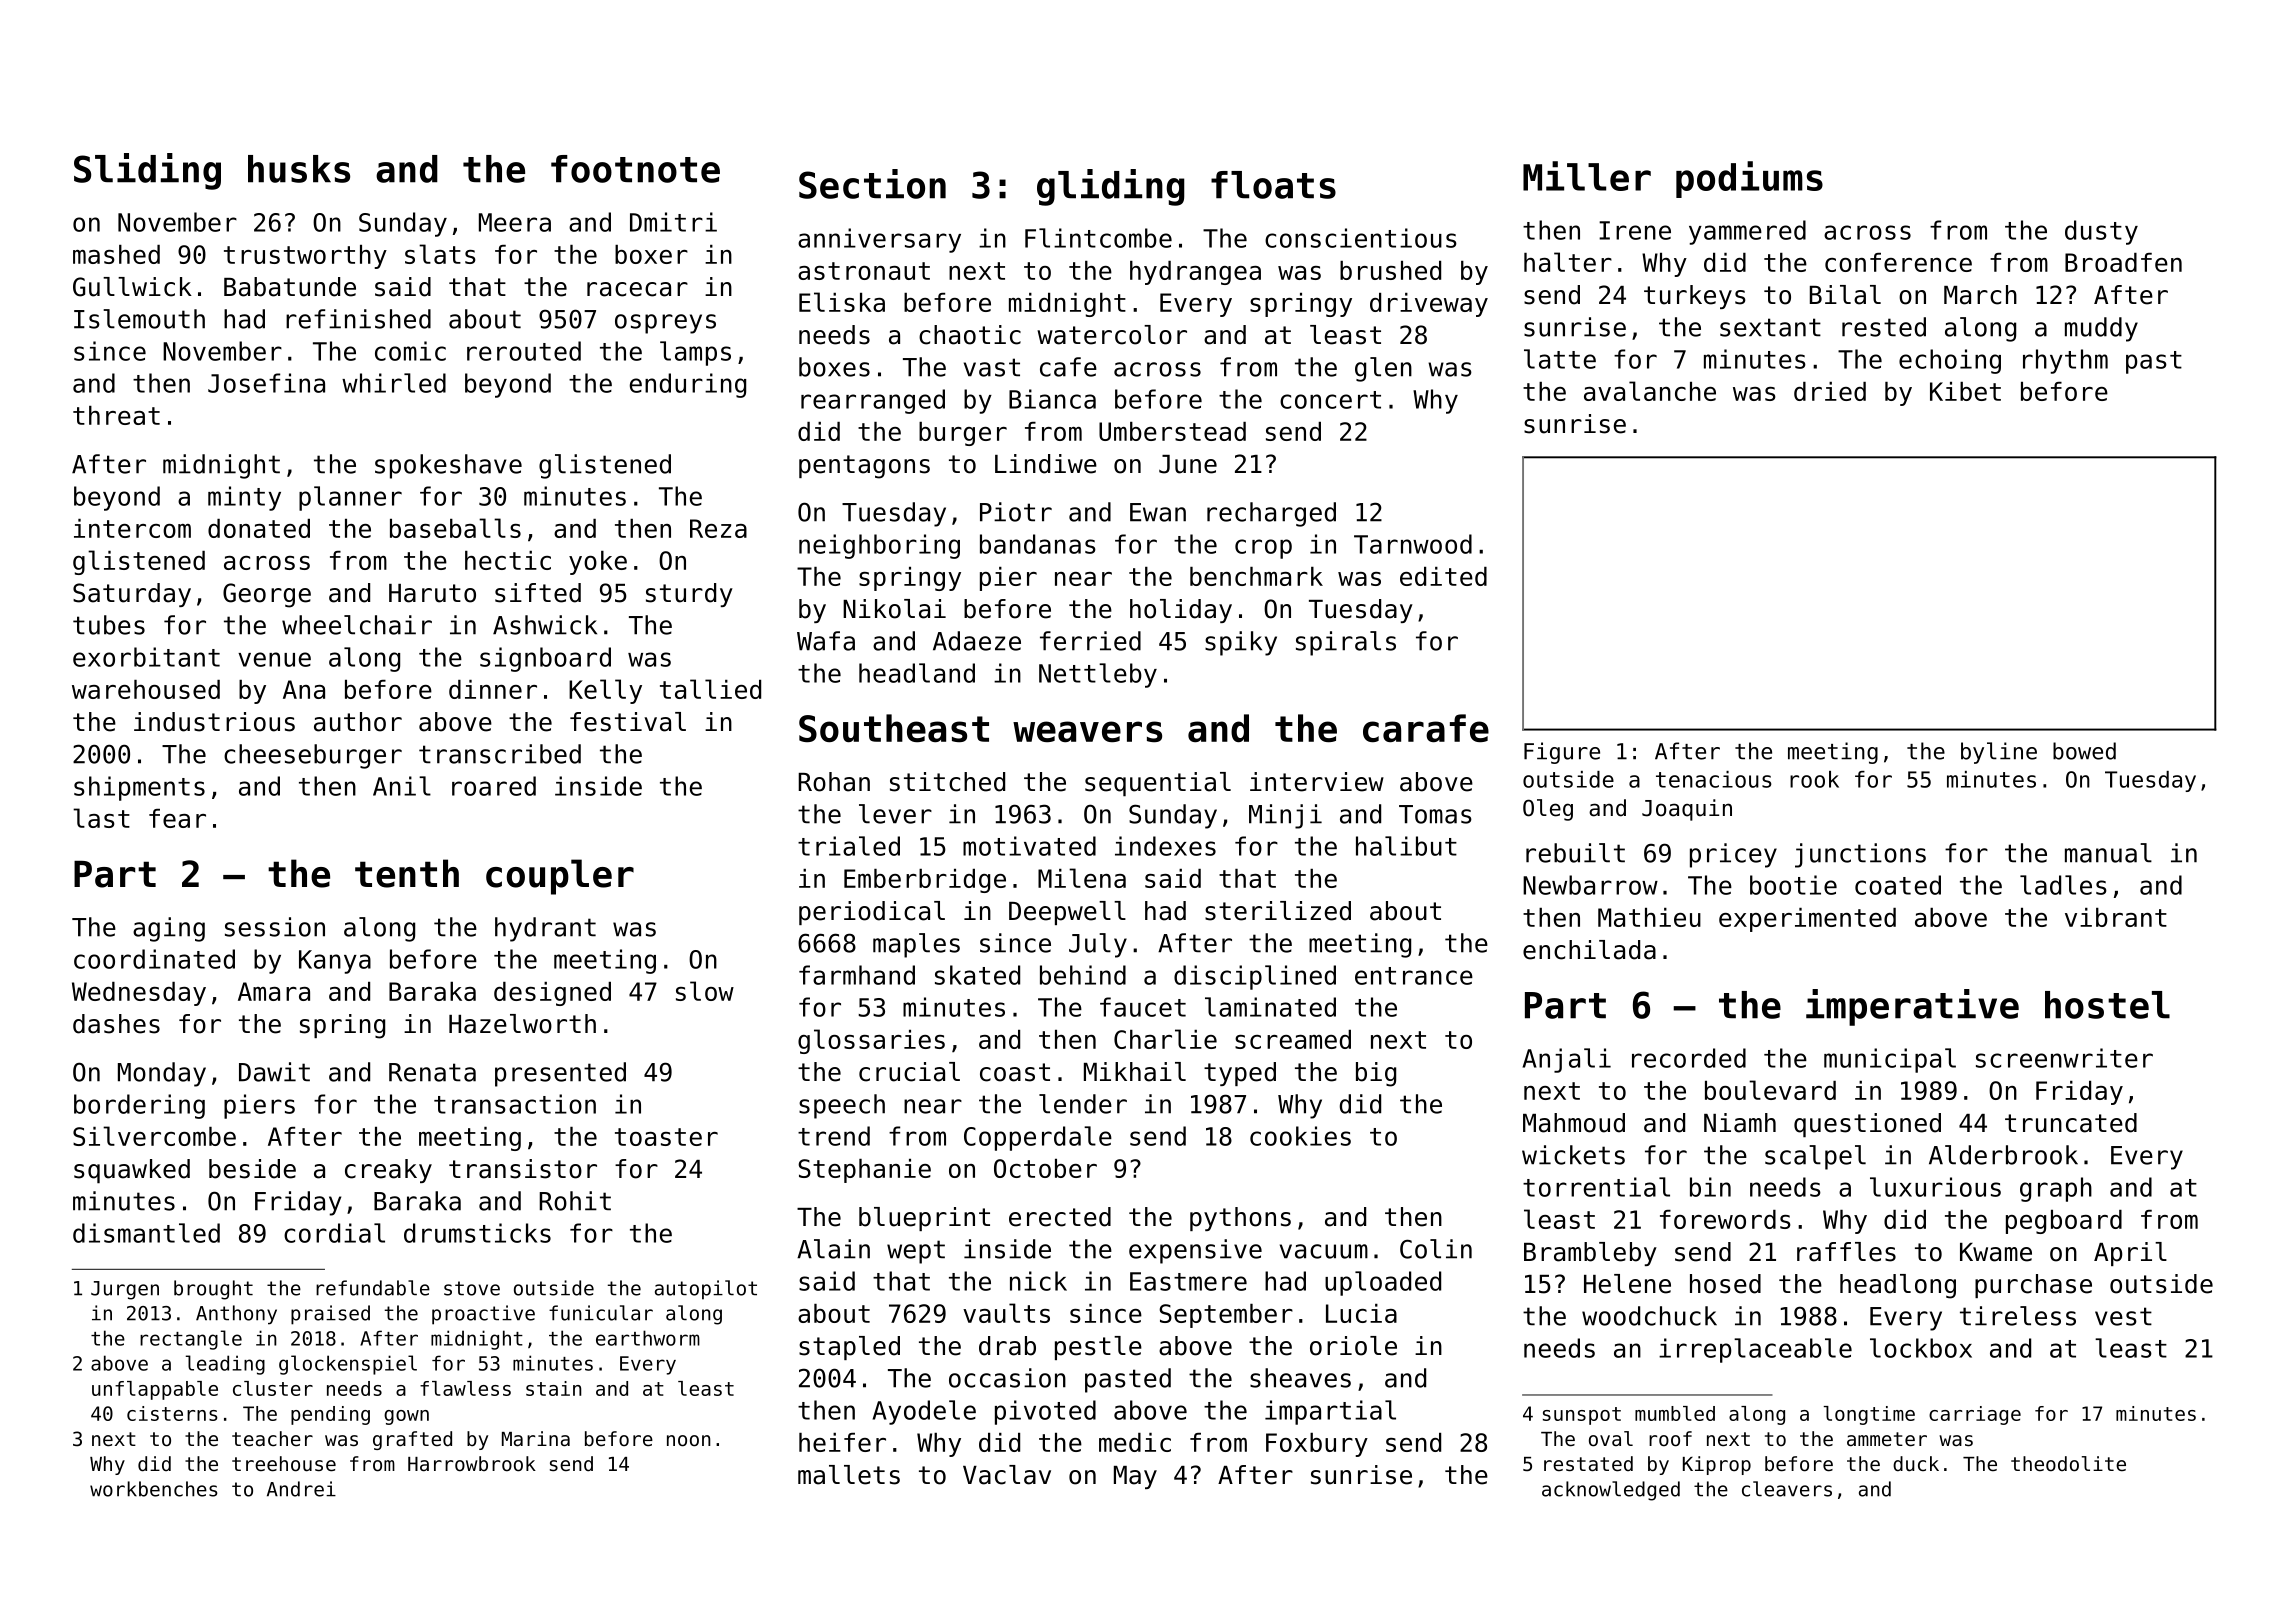 Image resolution: width=2288 pixels, height=1618 pixels. What do you see at coordinates (1999, 753) in the screenshot?
I see `byline` at bounding box center [1999, 753].
